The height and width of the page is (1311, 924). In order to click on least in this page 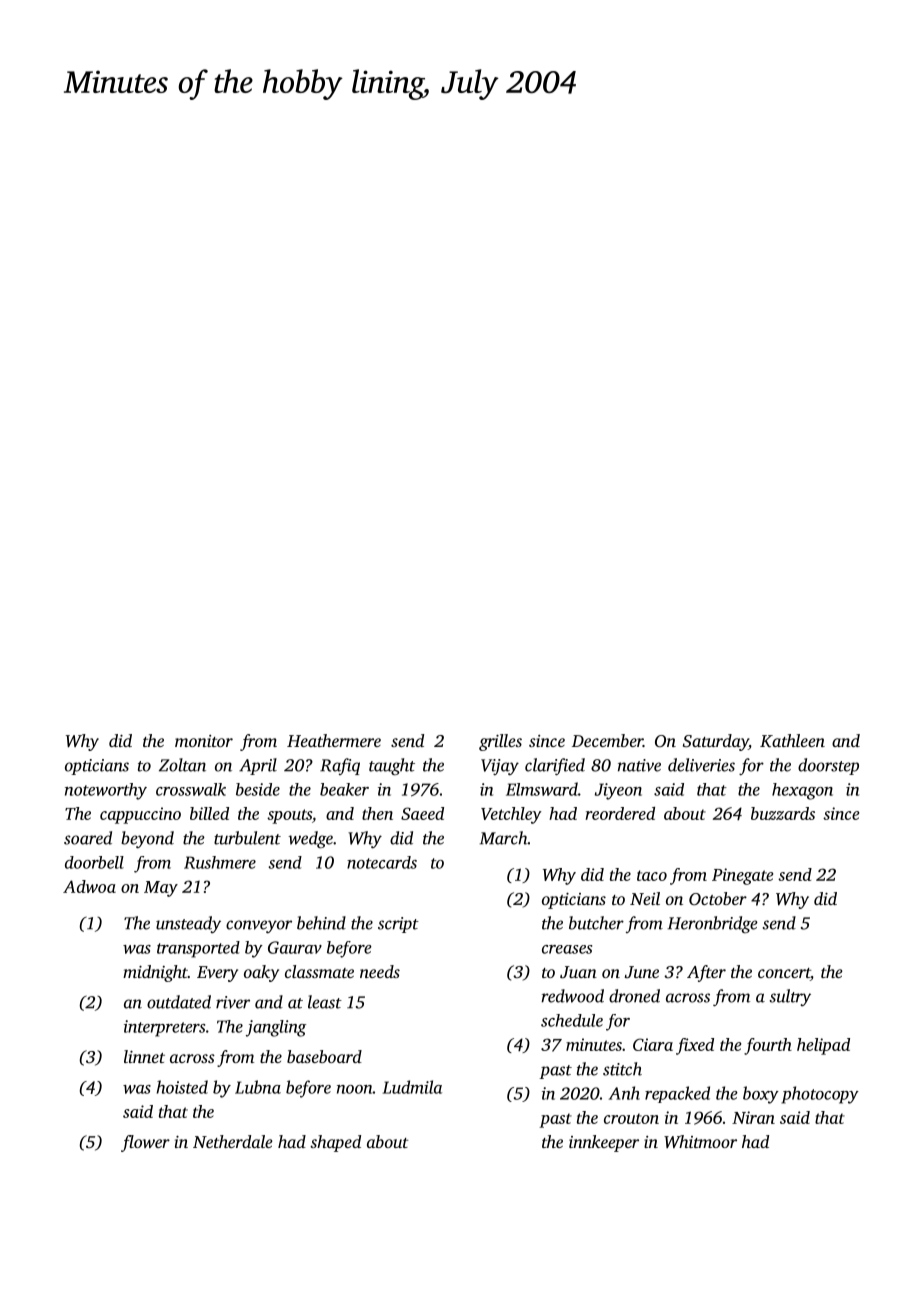, I will do `click(325, 1002)`.
